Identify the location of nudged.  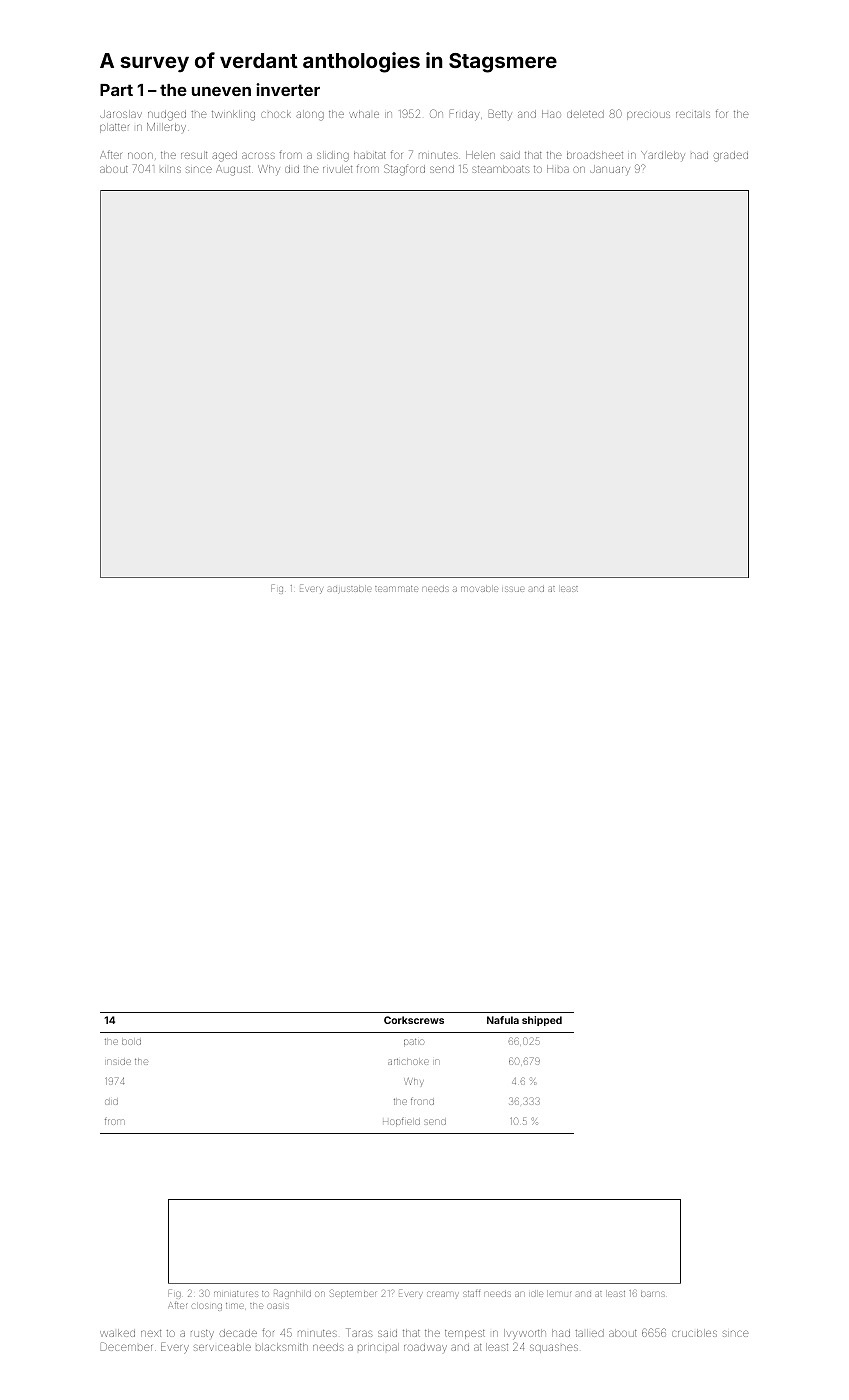
(167, 115).
